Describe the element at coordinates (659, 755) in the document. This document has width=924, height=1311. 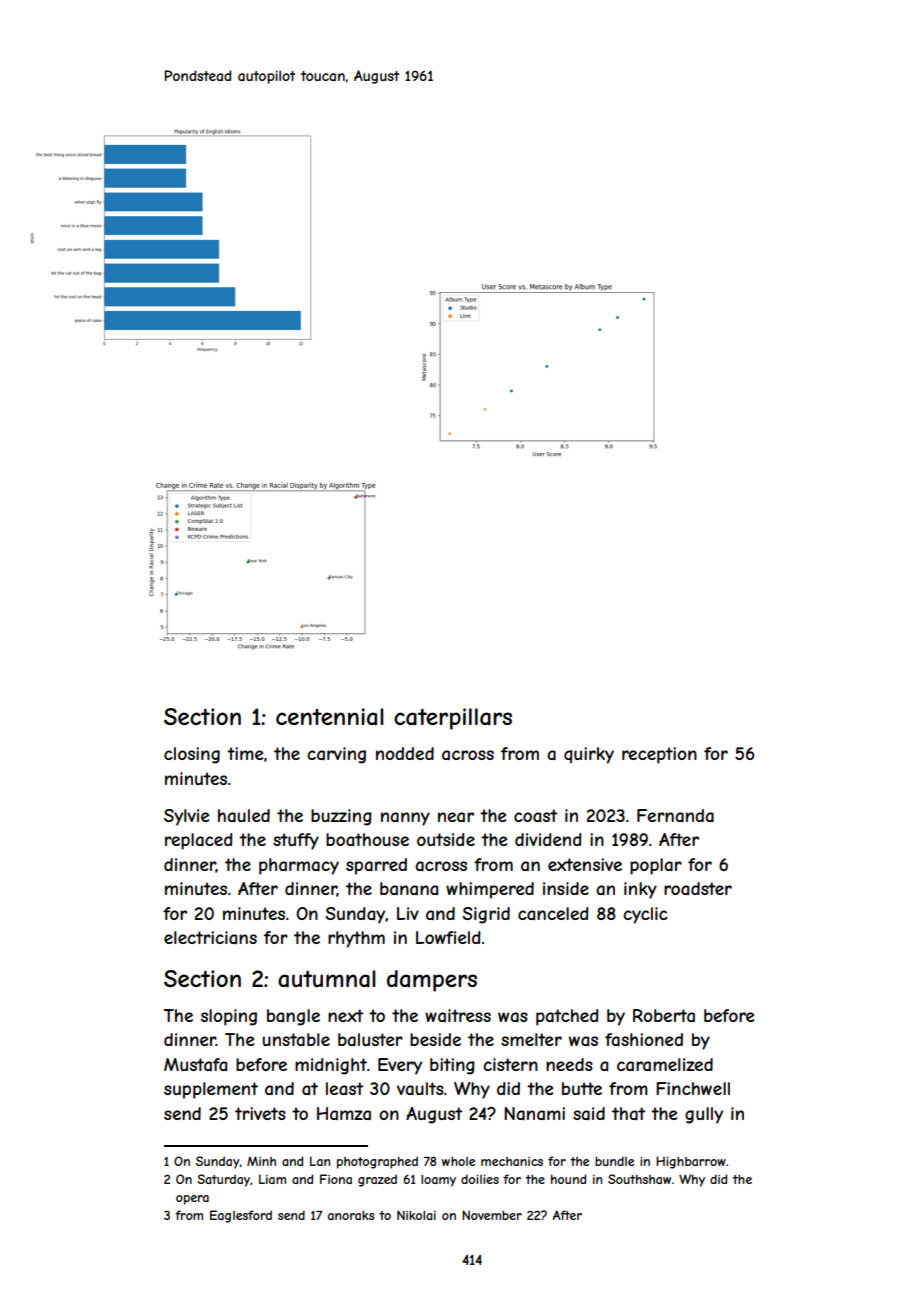
I see `reception` at that location.
